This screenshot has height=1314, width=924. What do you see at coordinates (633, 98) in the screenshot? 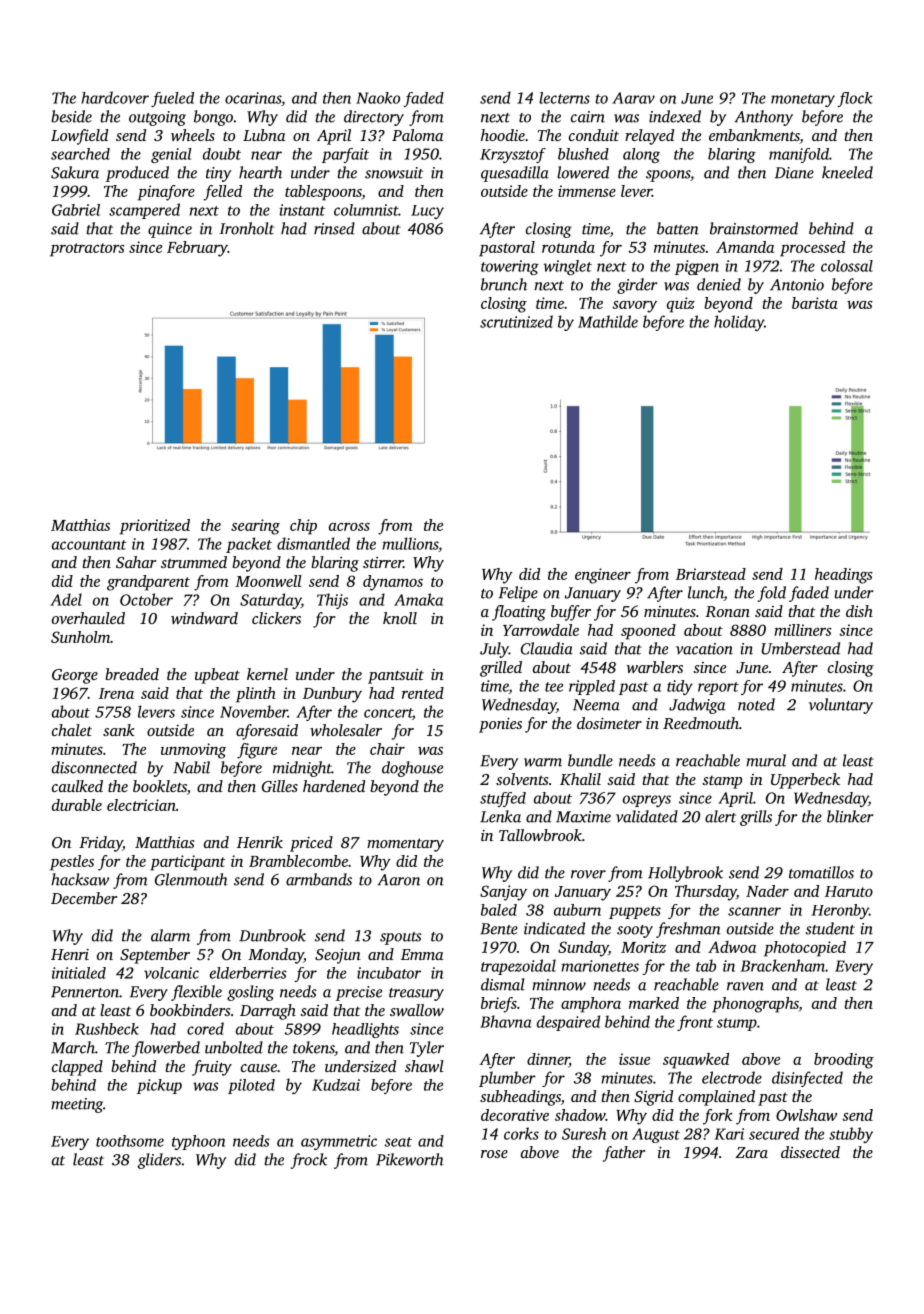
I see `Aarav` at bounding box center [633, 98].
